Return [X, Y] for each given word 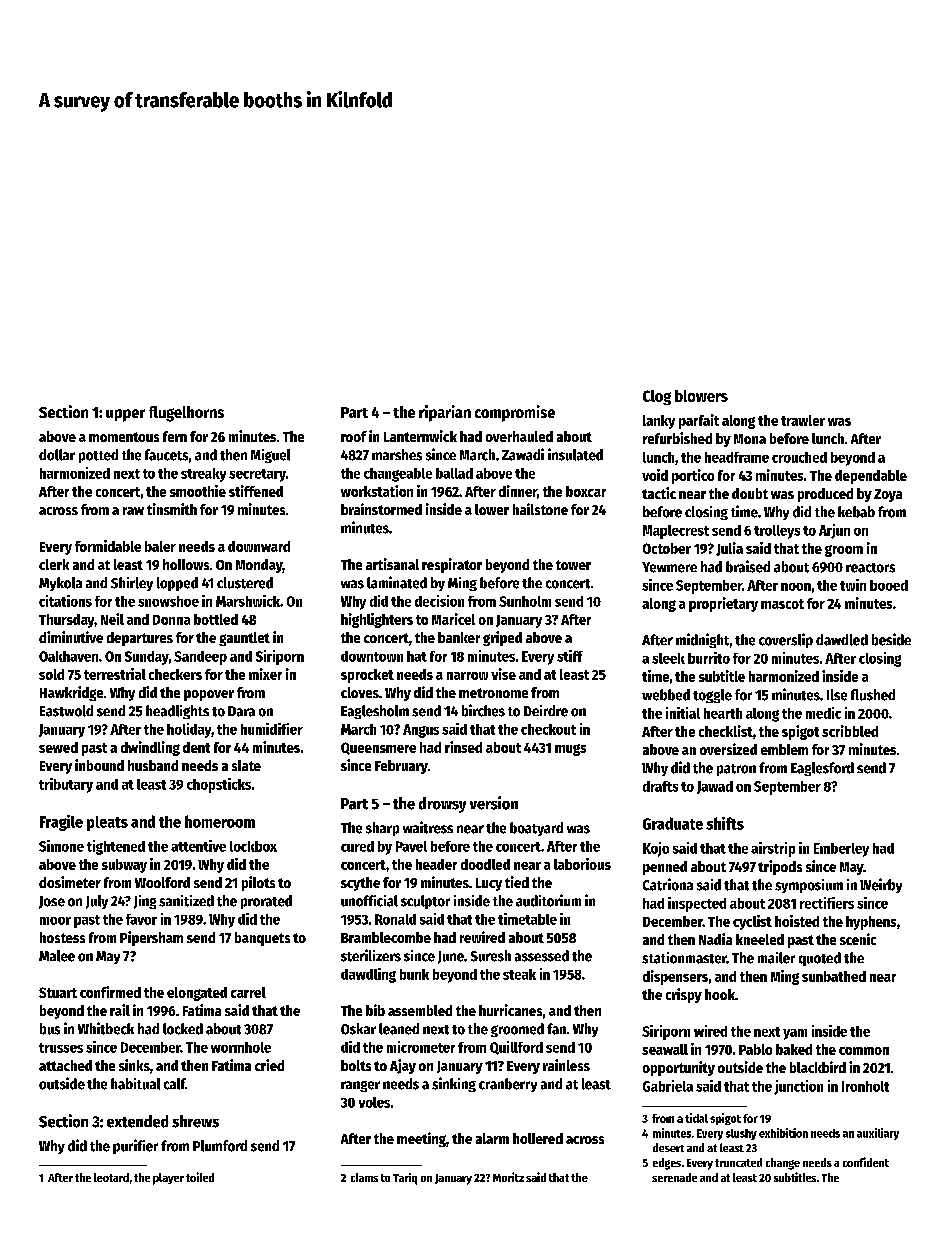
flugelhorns [186, 414]
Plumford [220, 1146]
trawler [803, 420]
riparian [445, 413]
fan [556, 1029]
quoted [820, 959]
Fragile [61, 823]
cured [357, 846]
